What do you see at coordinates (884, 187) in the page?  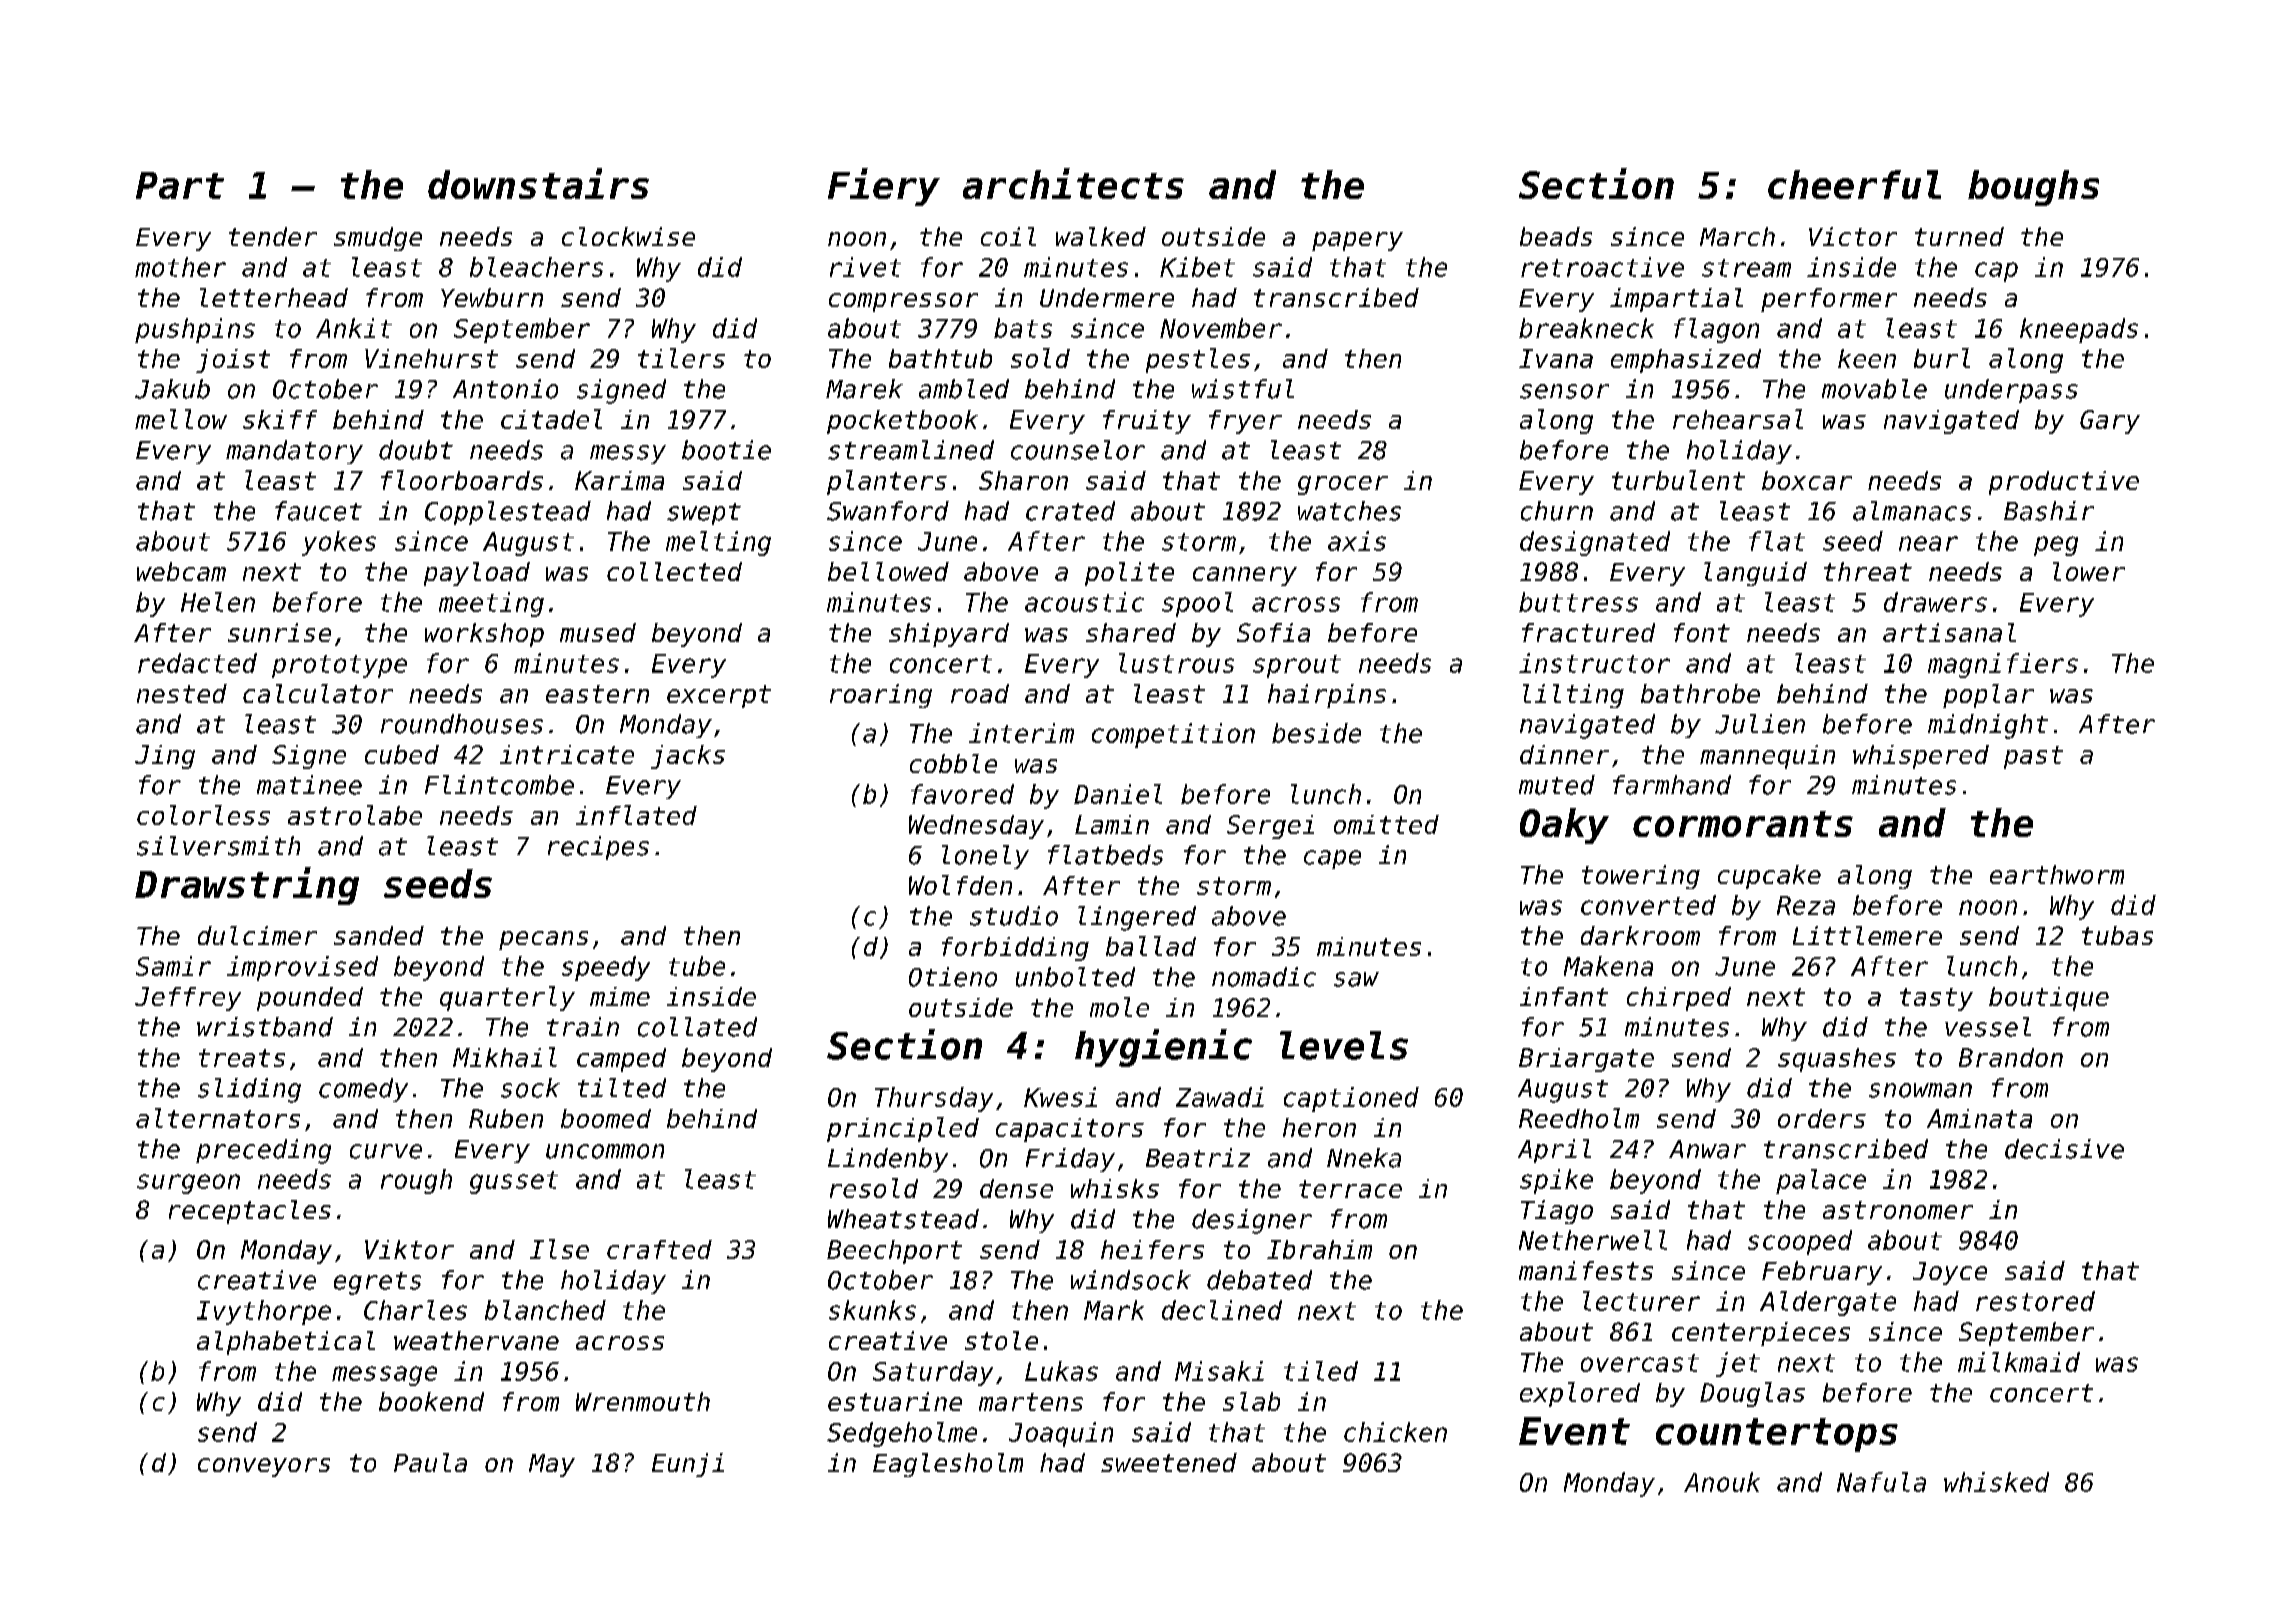 I see `Fiery` at bounding box center [884, 187].
